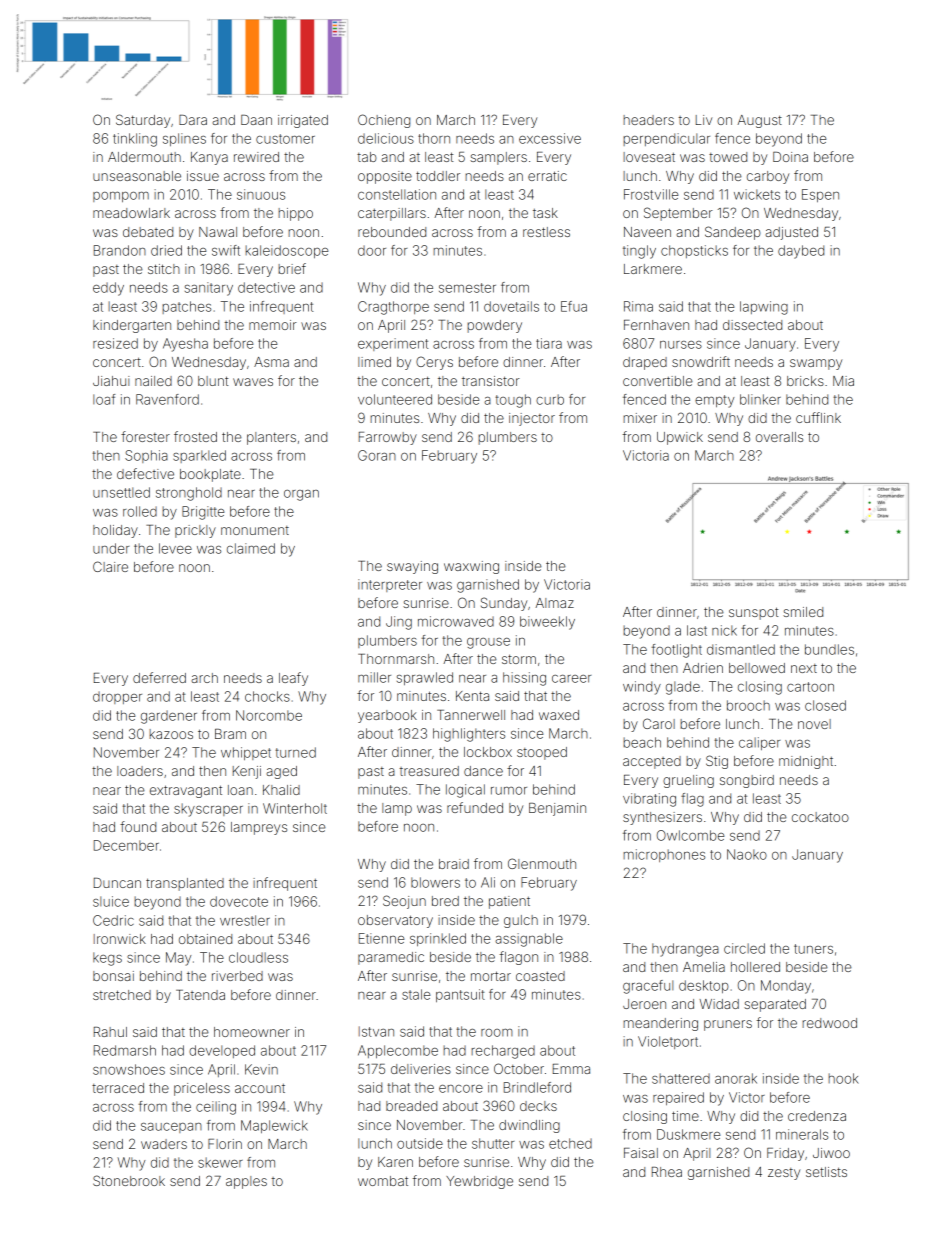 The height and width of the screenshot is (1233, 952). What do you see at coordinates (755, 967) in the screenshot?
I see `hollered` at bounding box center [755, 967].
